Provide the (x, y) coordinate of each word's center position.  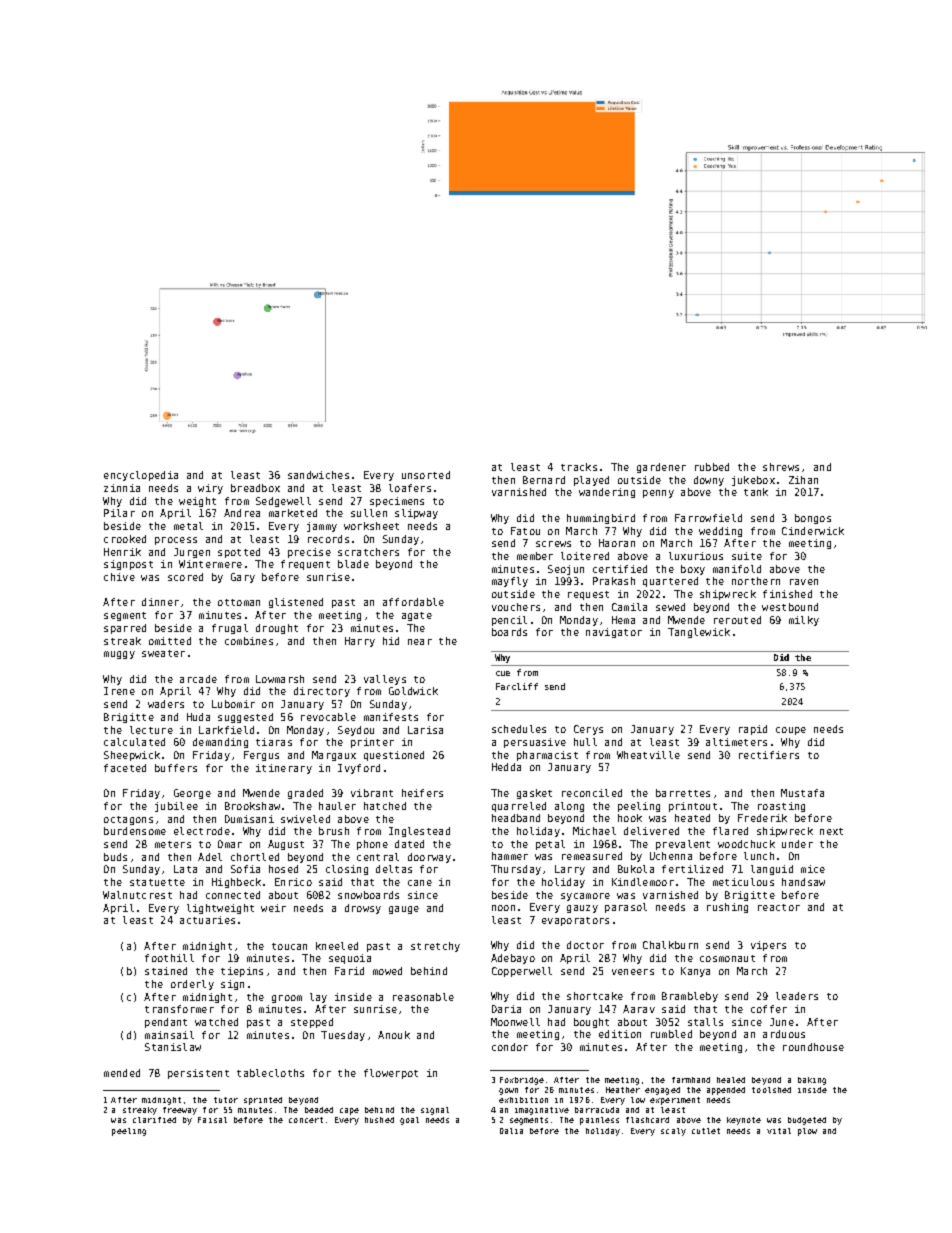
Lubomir (233, 704)
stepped (312, 1023)
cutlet (706, 1131)
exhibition (523, 1100)
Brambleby (690, 997)
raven (804, 582)
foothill (169, 958)
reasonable (423, 997)
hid (391, 641)
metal (188, 526)
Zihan (803, 480)
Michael (594, 831)
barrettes (683, 793)
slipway (416, 514)
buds (115, 857)
